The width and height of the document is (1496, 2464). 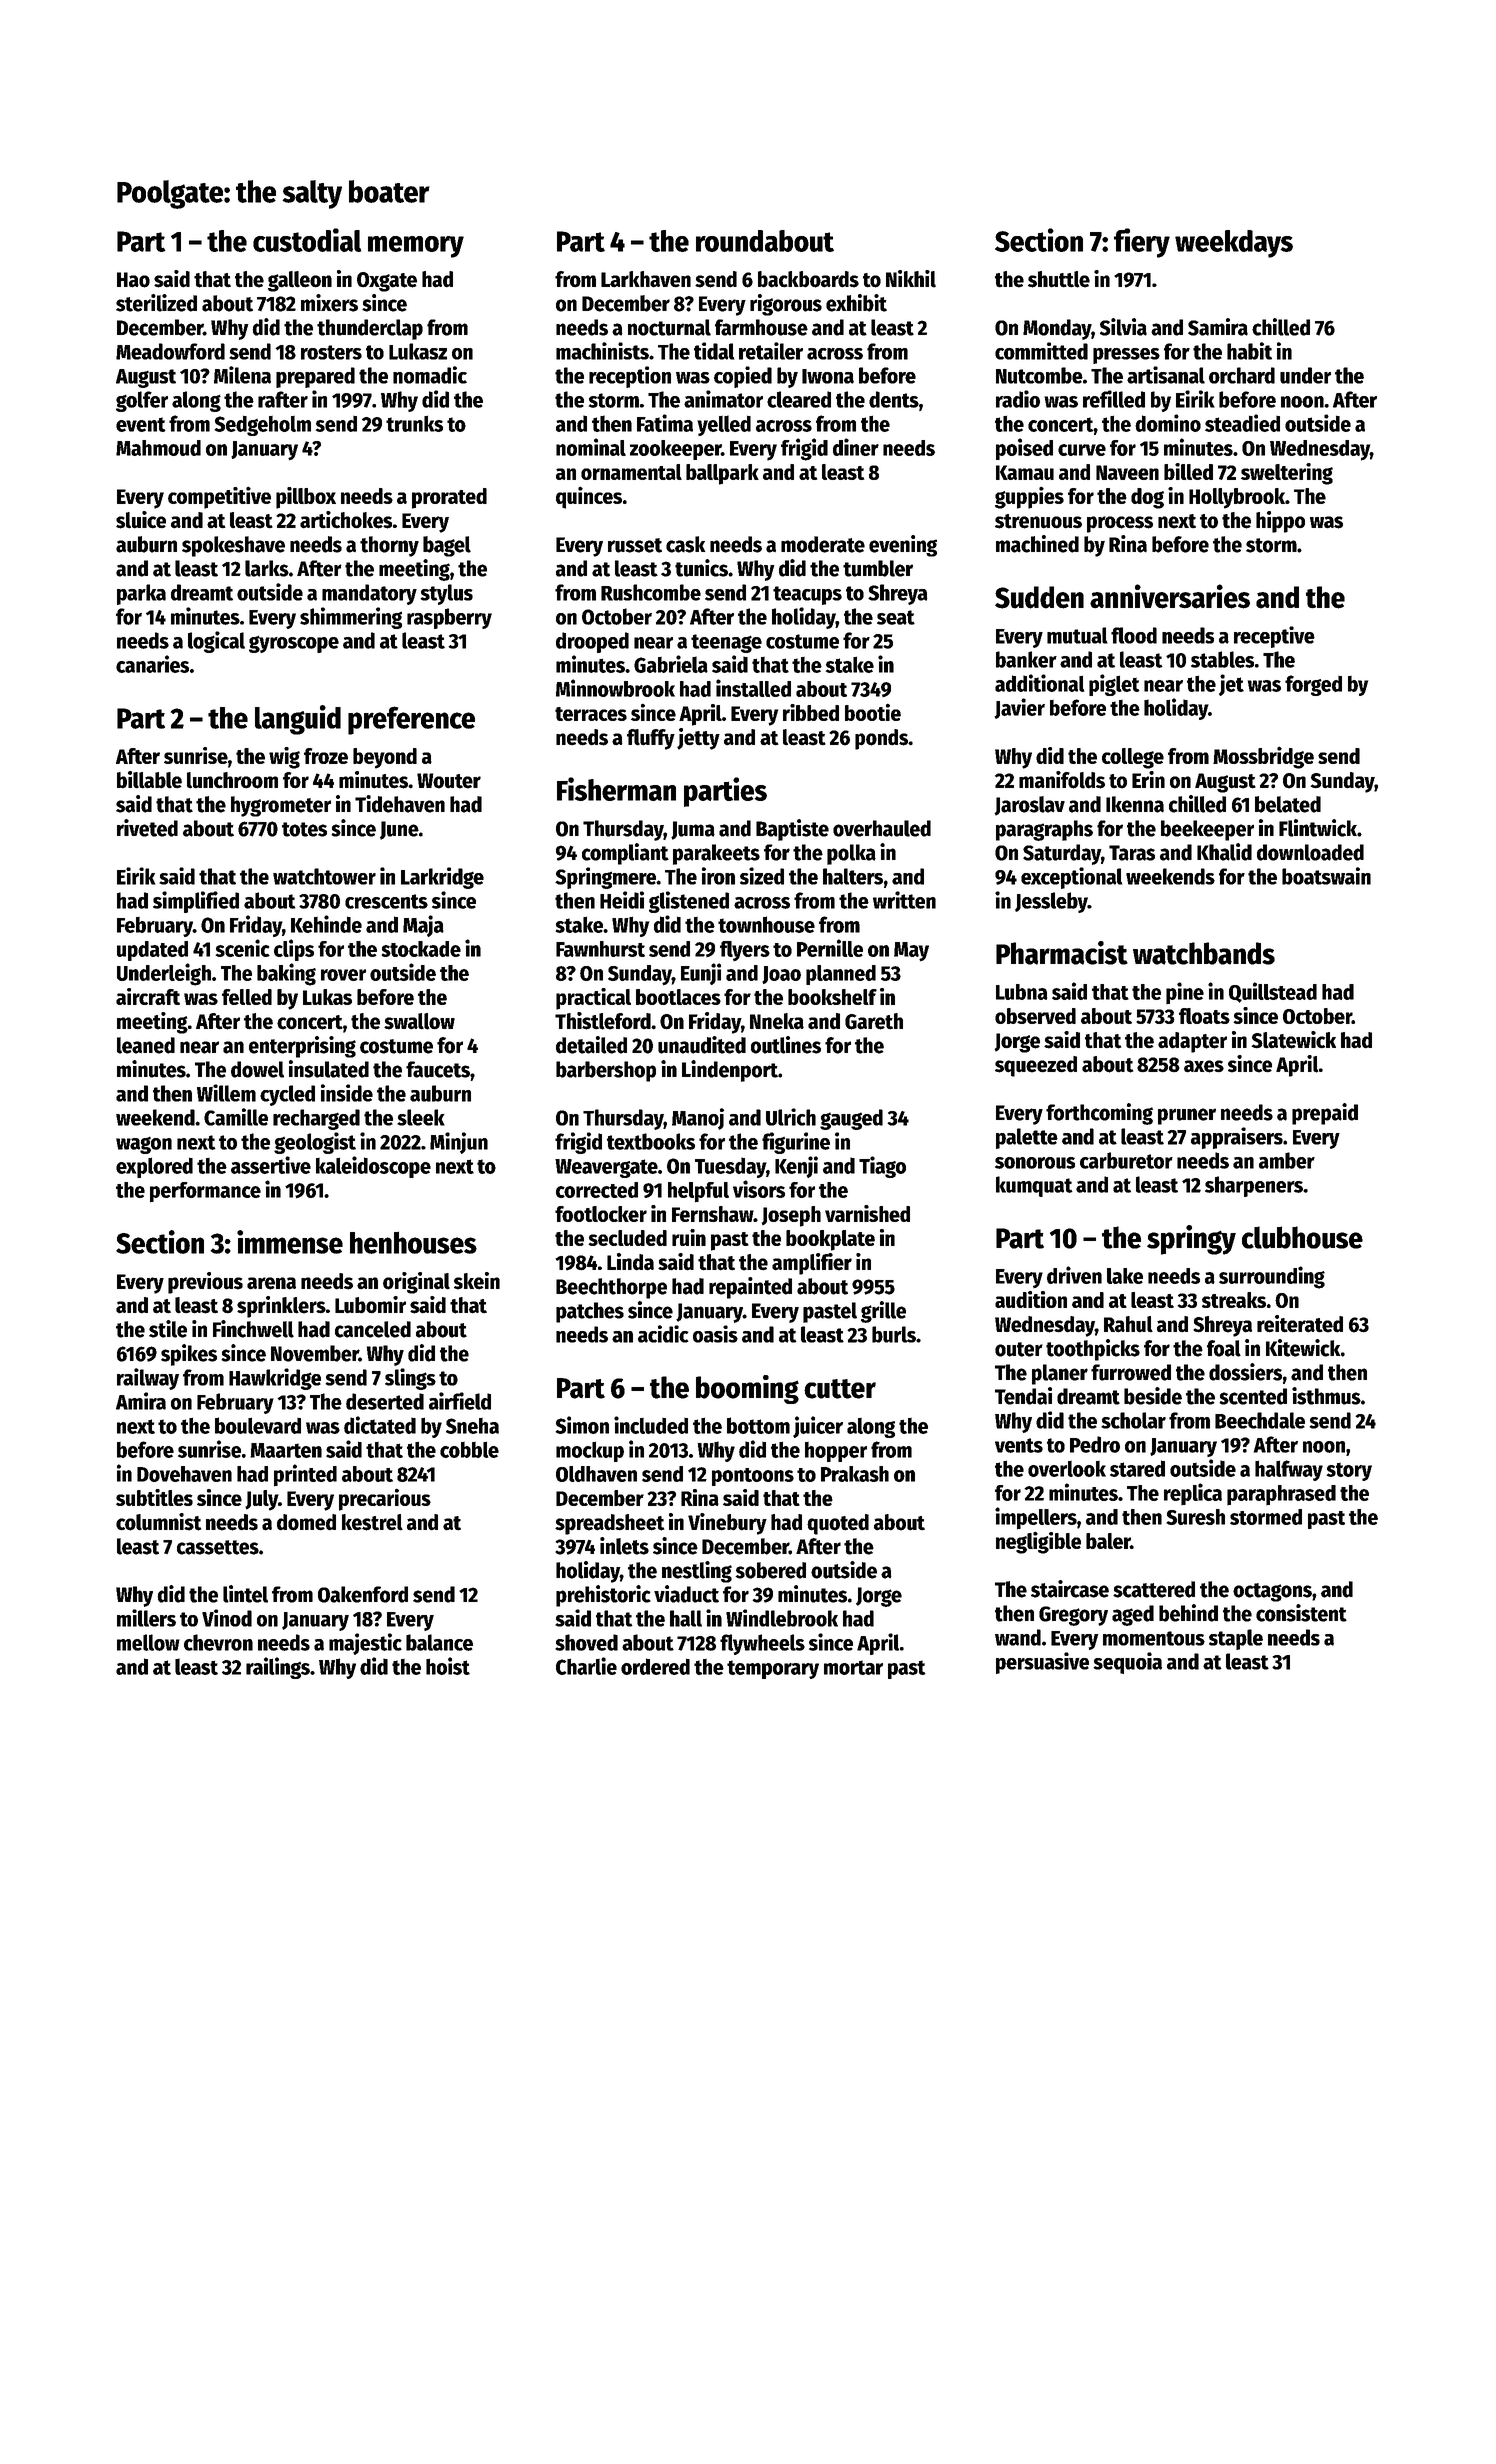 I want to click on axes, so click(x=1204, y=1066).
